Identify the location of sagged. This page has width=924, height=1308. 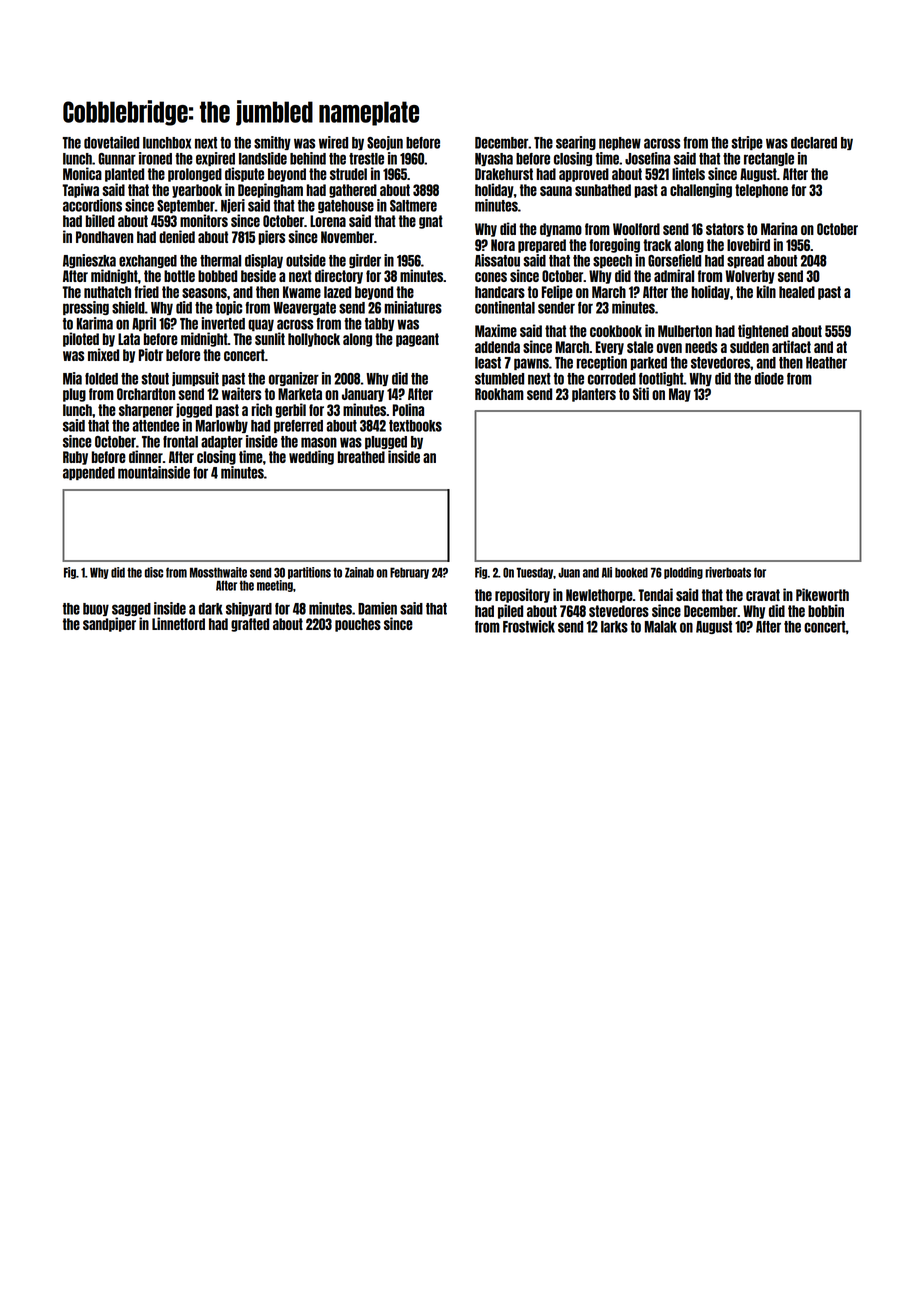
(131, 609).
